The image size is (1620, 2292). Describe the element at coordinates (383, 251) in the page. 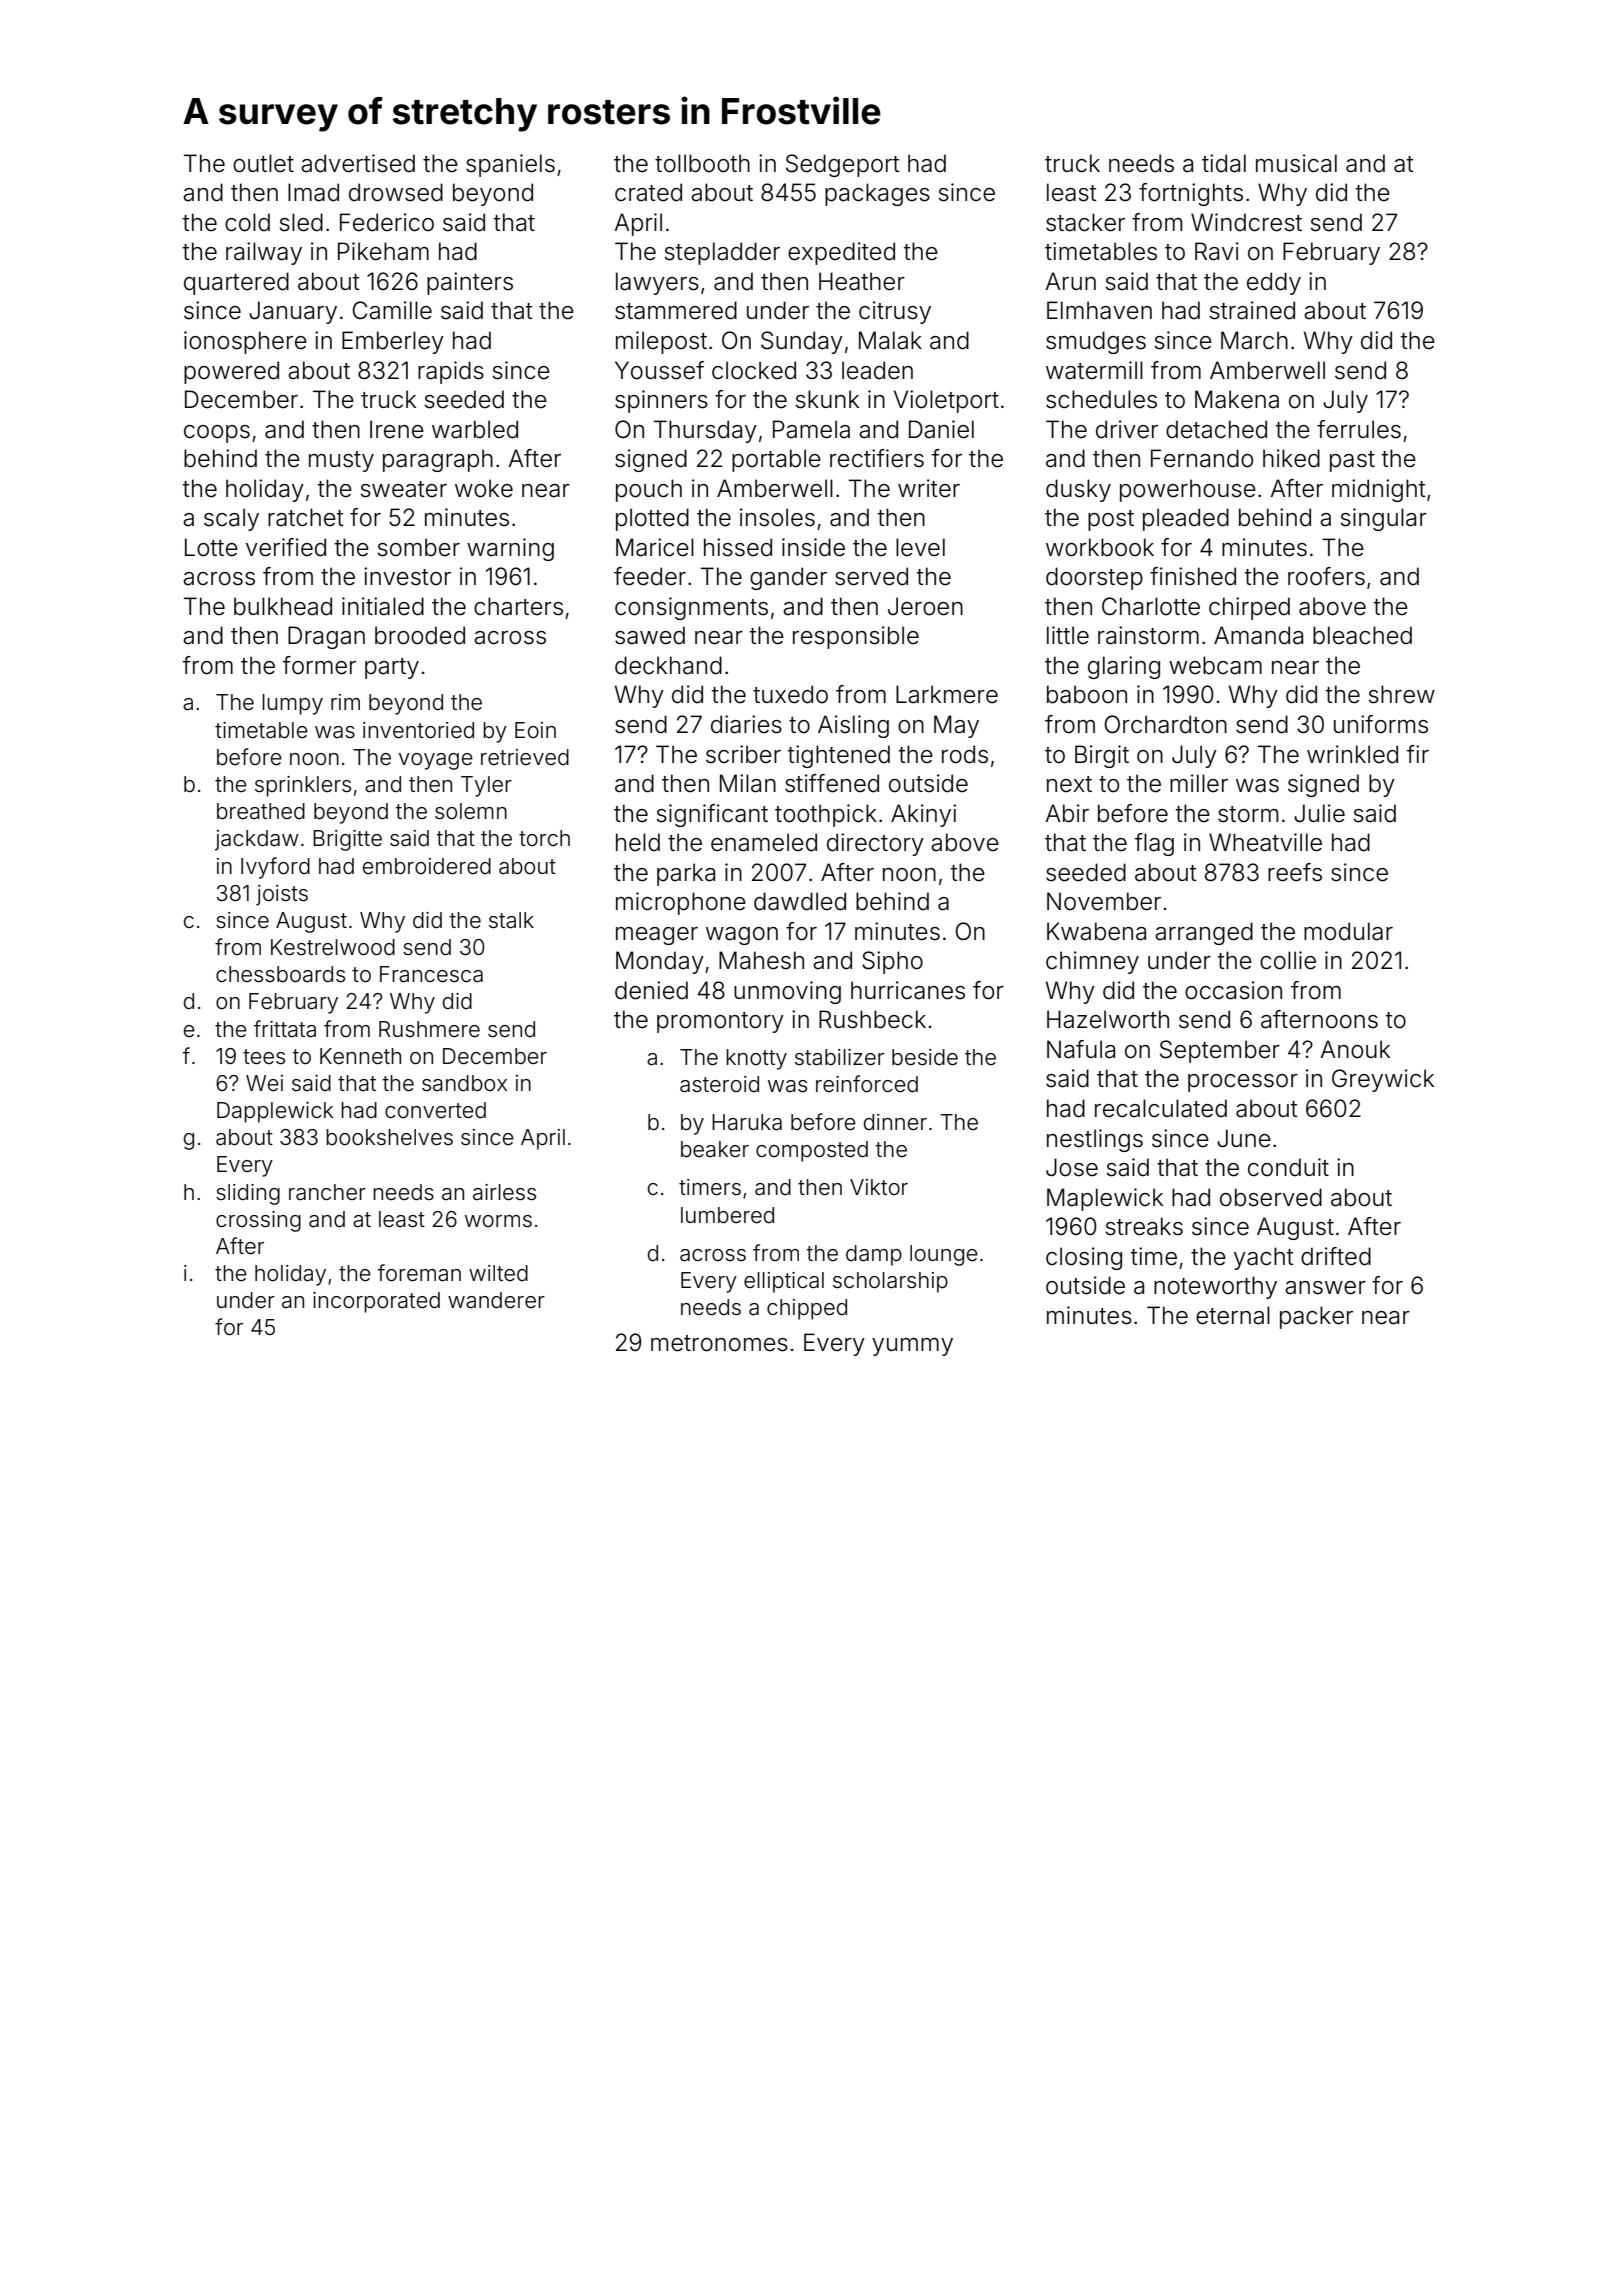

I see `Pikeham` at that location.
